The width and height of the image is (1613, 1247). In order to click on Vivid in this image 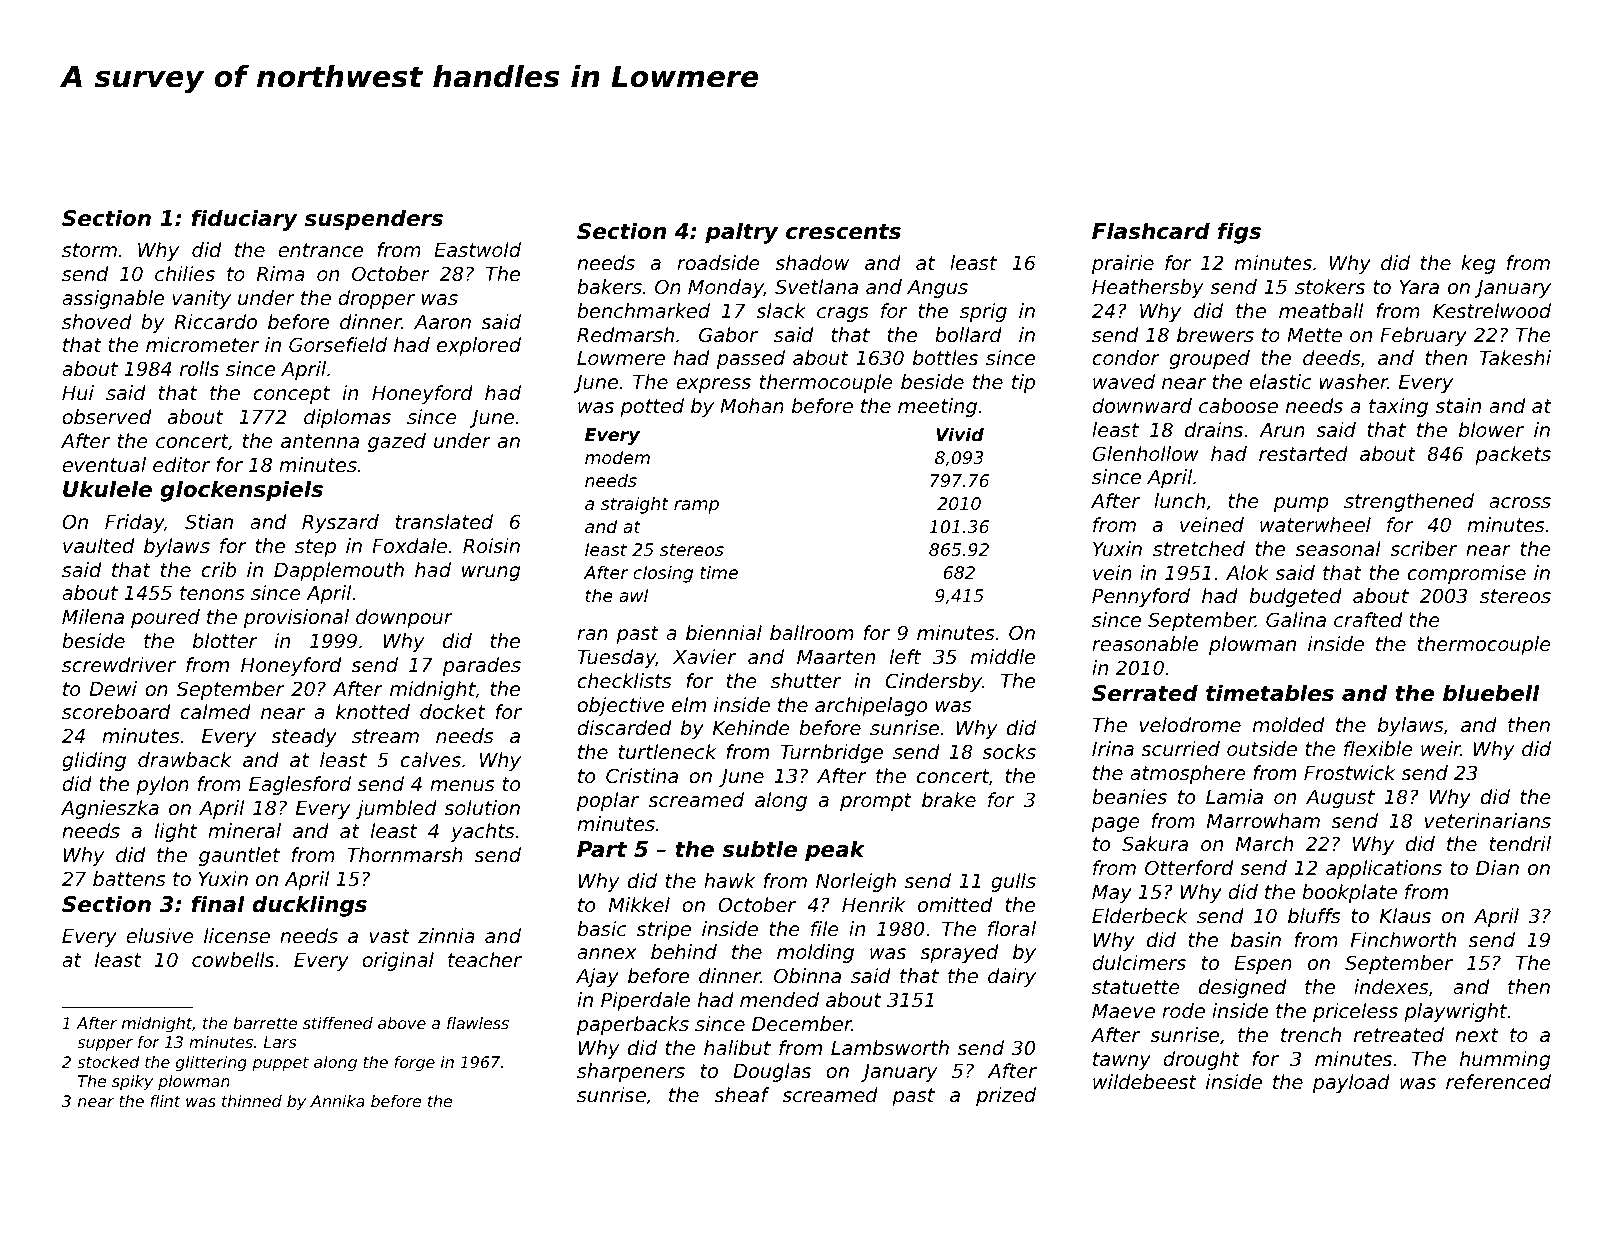, I will do `click(960, 434)`.
